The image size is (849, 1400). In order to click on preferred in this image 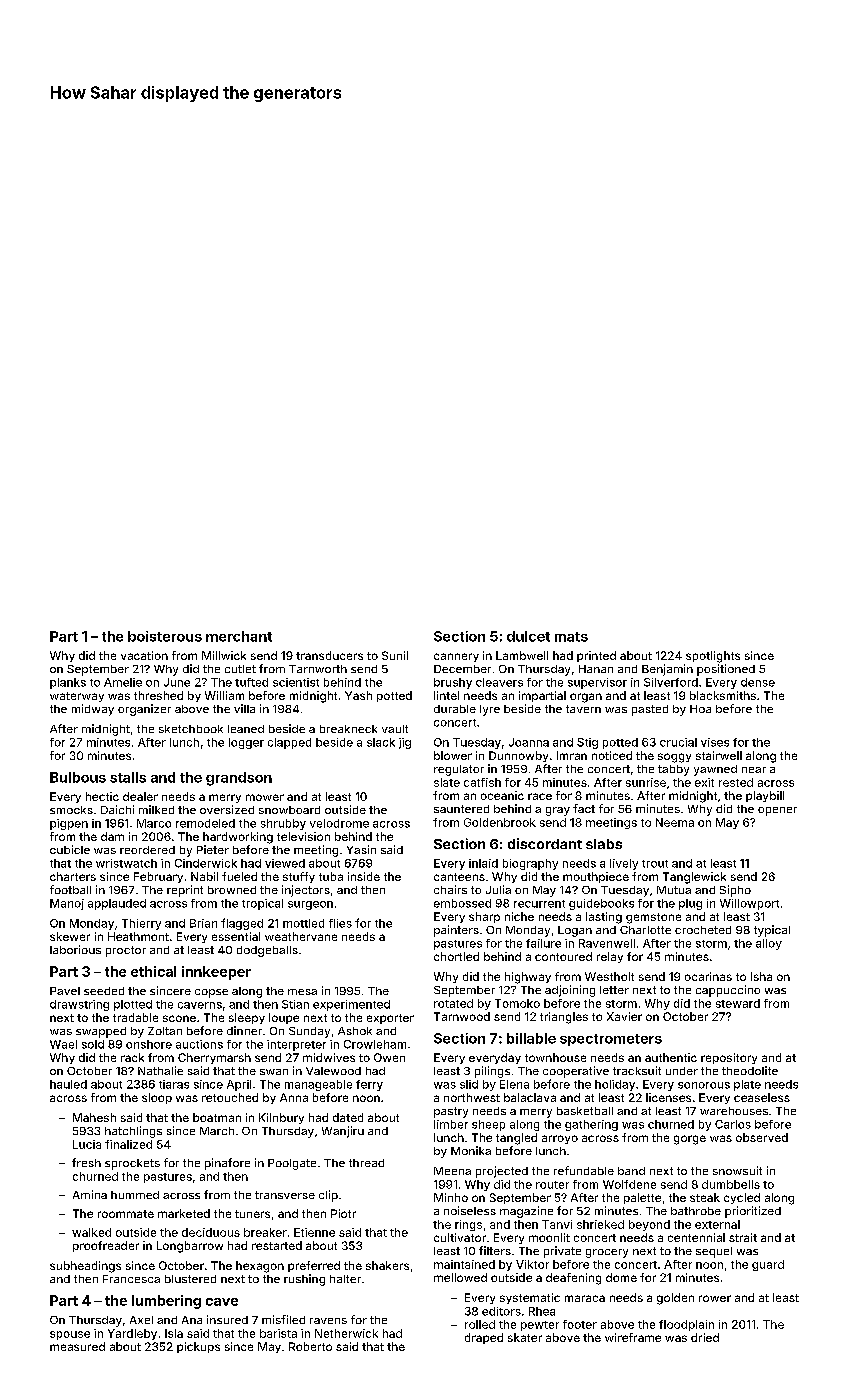, I will do `click(314, 1266)`.
